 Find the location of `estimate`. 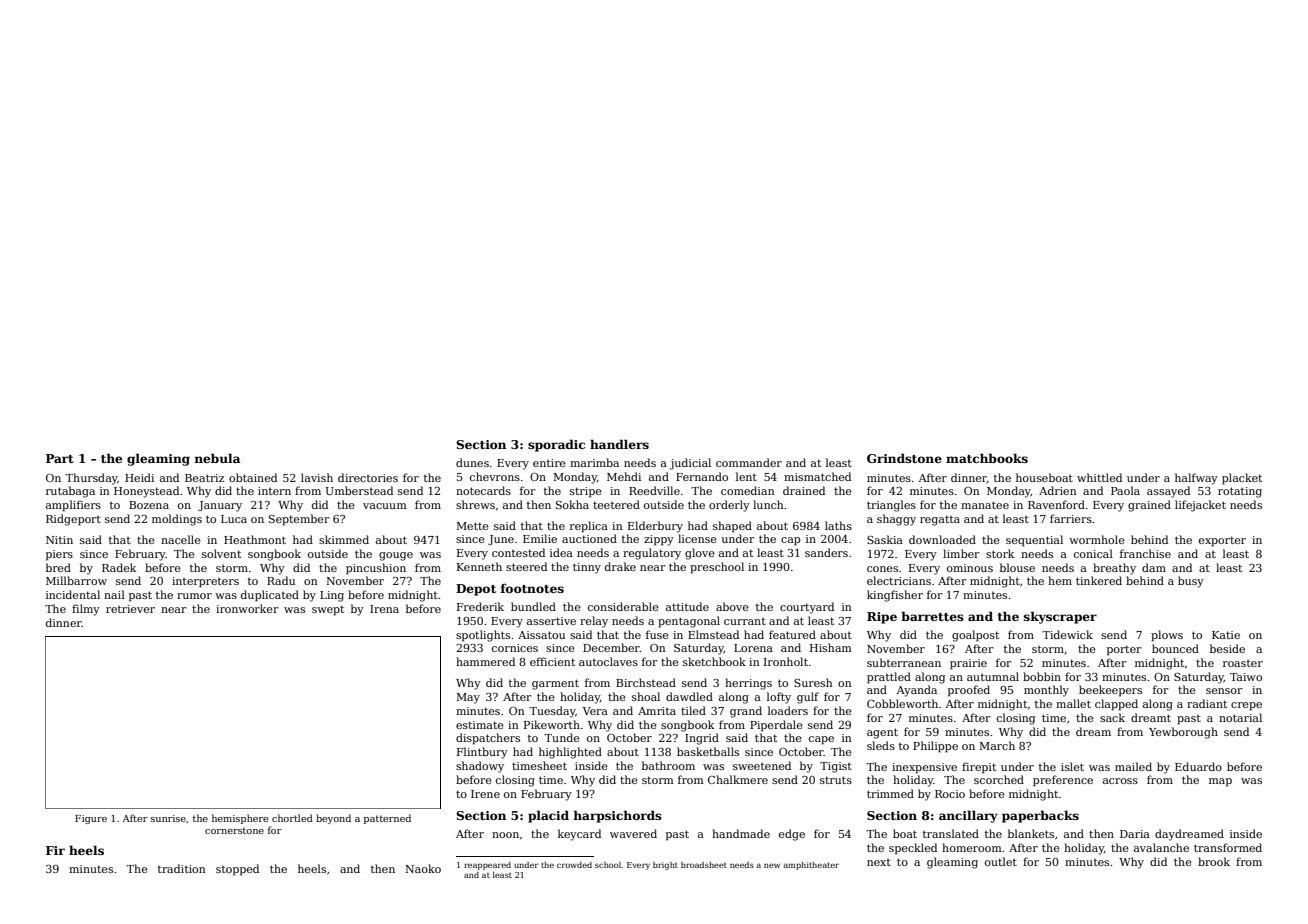

estimate is located at coordinates (480, 725).
